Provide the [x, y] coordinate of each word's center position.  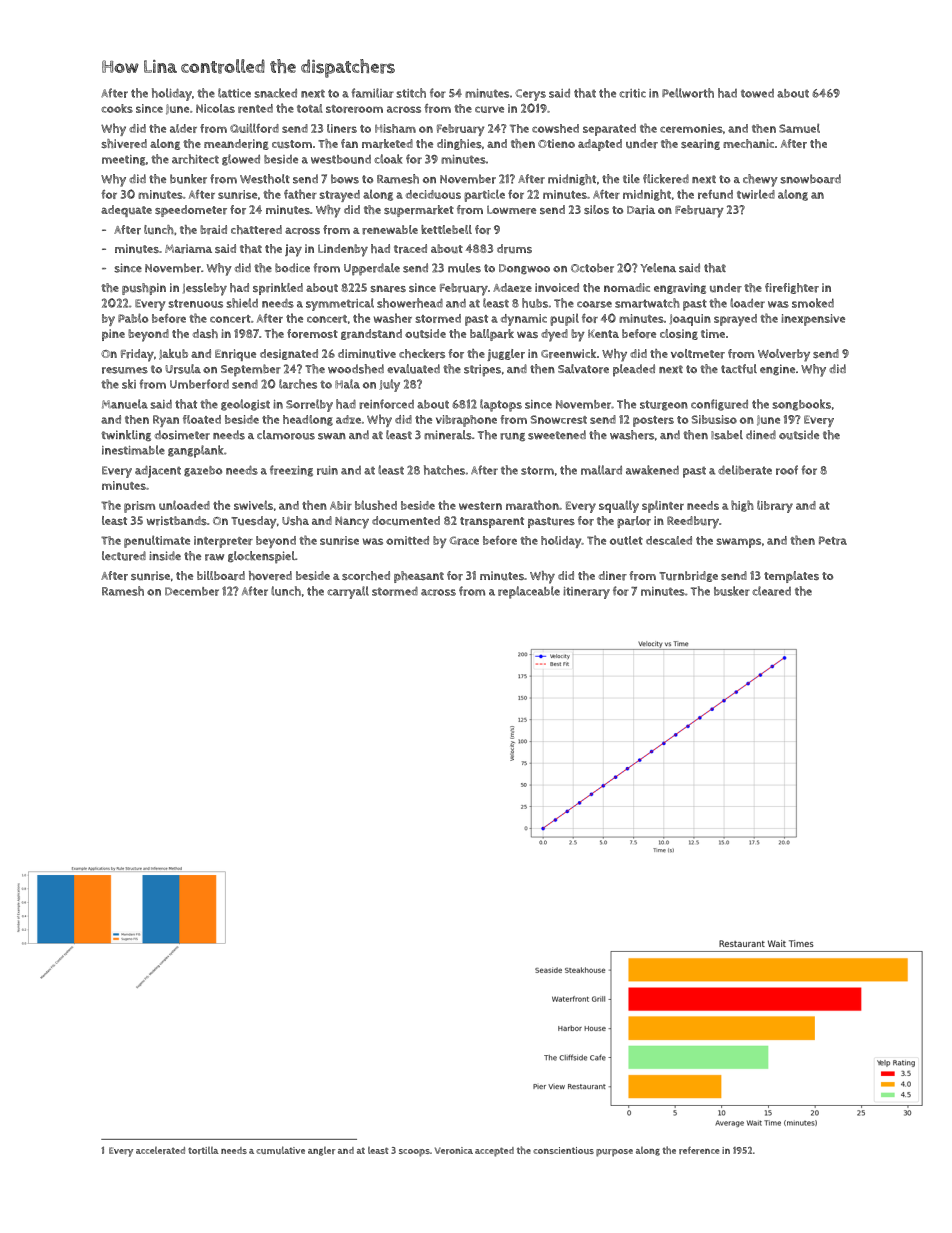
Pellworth [688, 93]
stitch [411, 93]
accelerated [160, 1150]
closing [679, 334]
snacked [275, 93]
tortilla [203, 1150]
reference [699, 1150]
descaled [669, 540]
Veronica [454, 1150]
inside [165, 556]
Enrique [235, 355]
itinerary [586, 593]
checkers [422, 354]
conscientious [563, 1150]
